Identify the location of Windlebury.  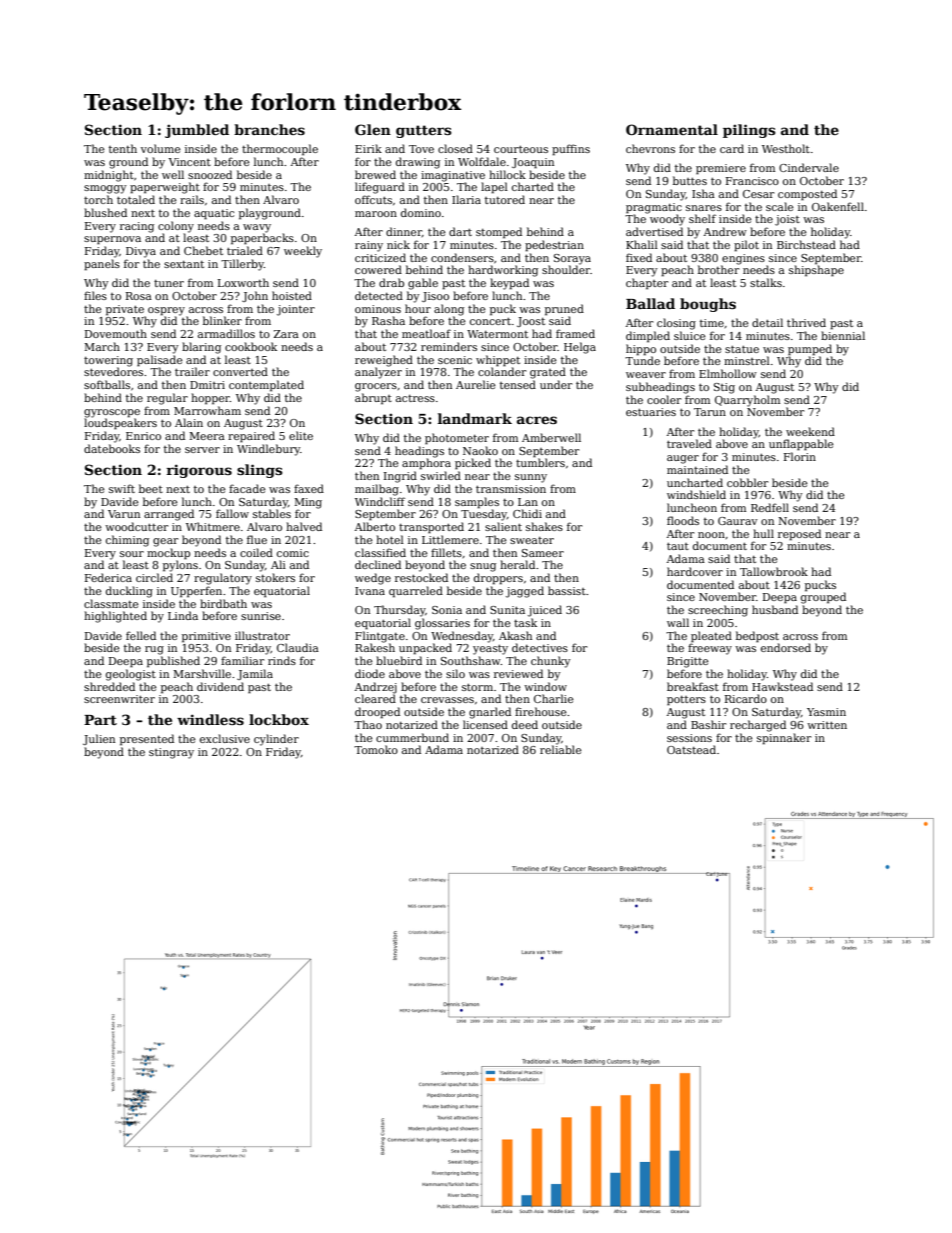
(269, 450).
